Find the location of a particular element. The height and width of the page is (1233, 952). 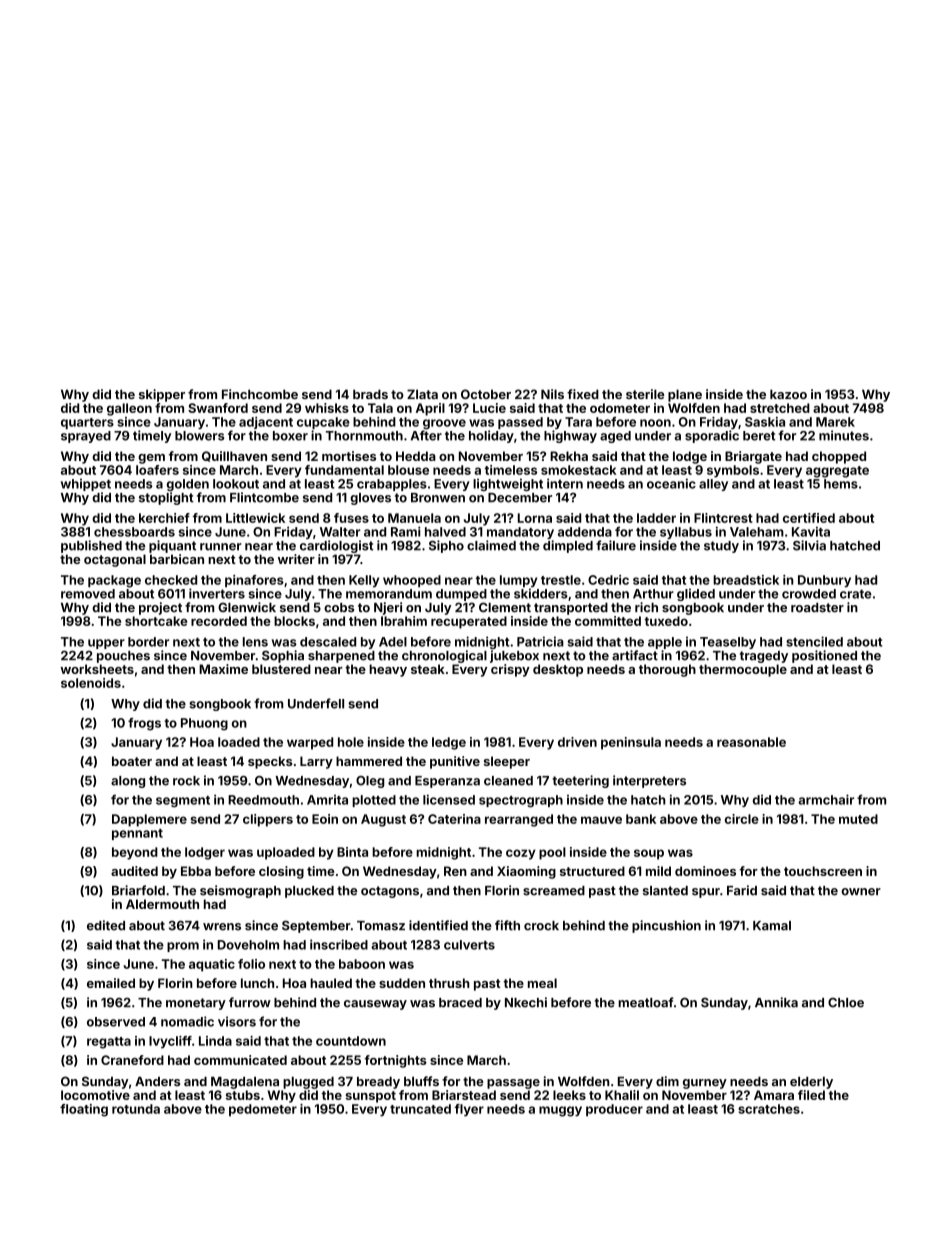

driven is located at coordinates (577, 742).
